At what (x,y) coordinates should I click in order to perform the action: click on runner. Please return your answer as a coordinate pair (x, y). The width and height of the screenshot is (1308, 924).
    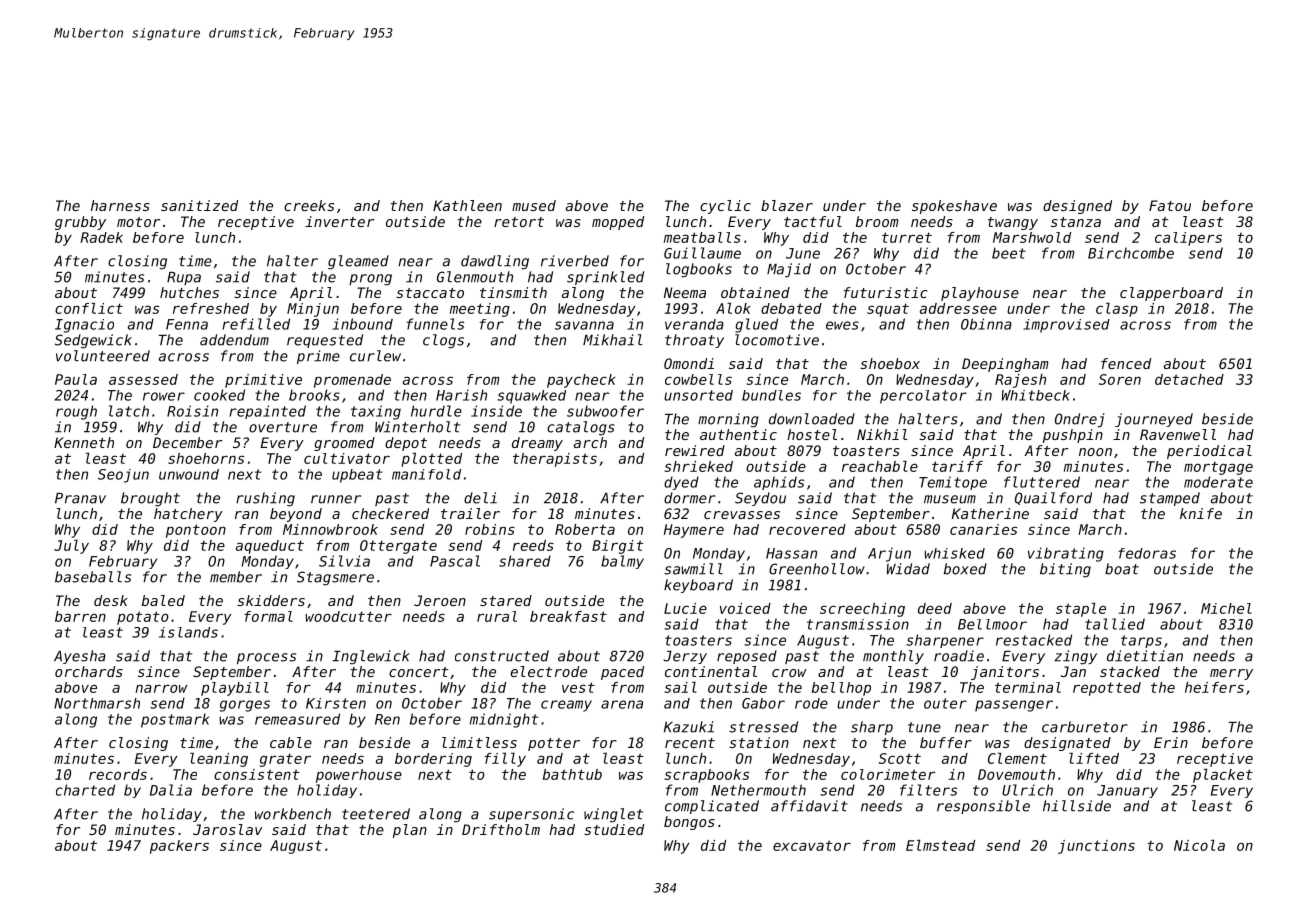
    Looking at the image, I should click on (336, 499).
